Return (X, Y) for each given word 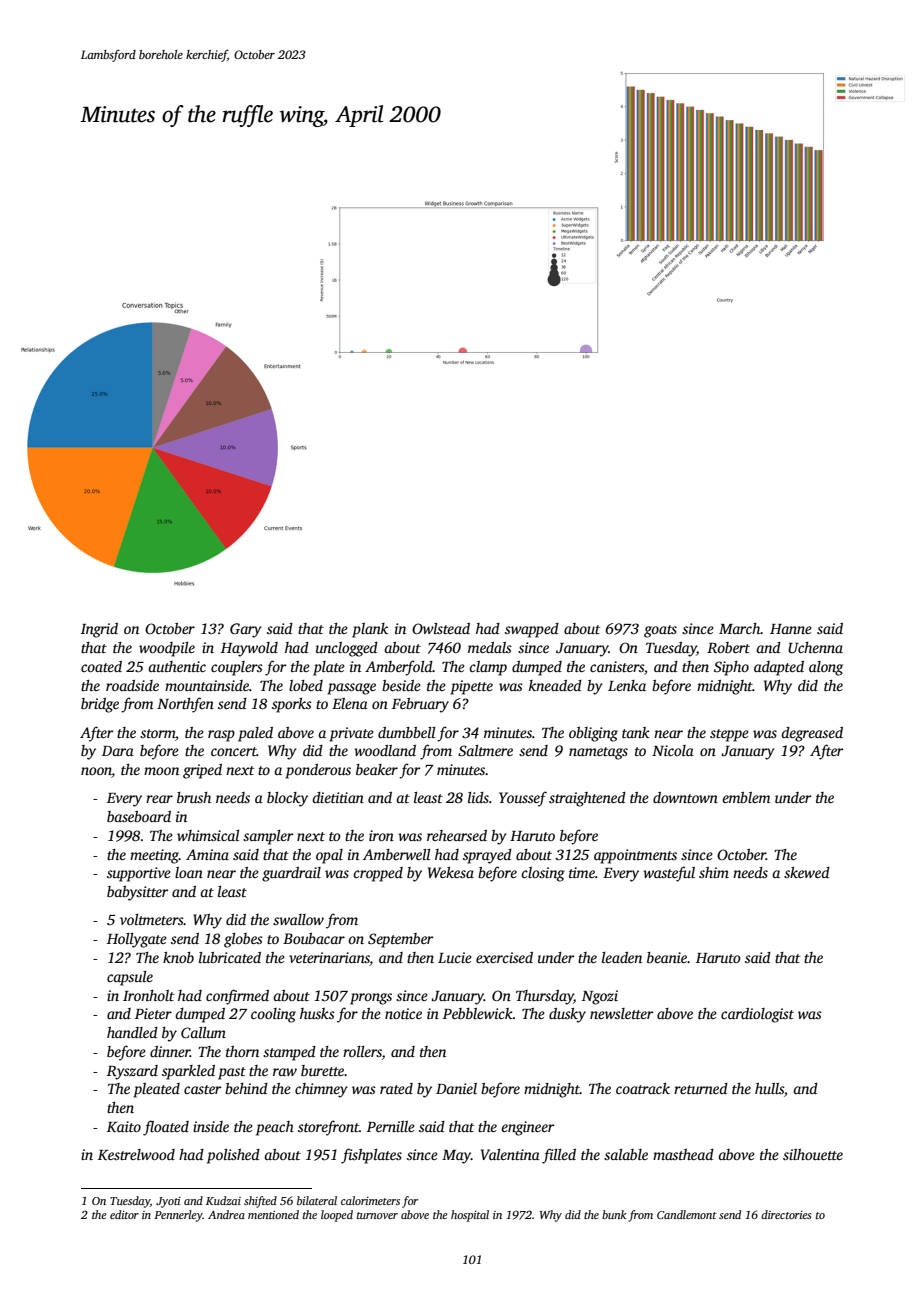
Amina (207, 854)
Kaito (124, 1126)
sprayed (487, 856)
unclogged (347, 649)
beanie (667, 957)
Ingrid (99, 630)
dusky (567, 1015)
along (826, 668)
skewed (807, 872)
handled (132, 1032)
